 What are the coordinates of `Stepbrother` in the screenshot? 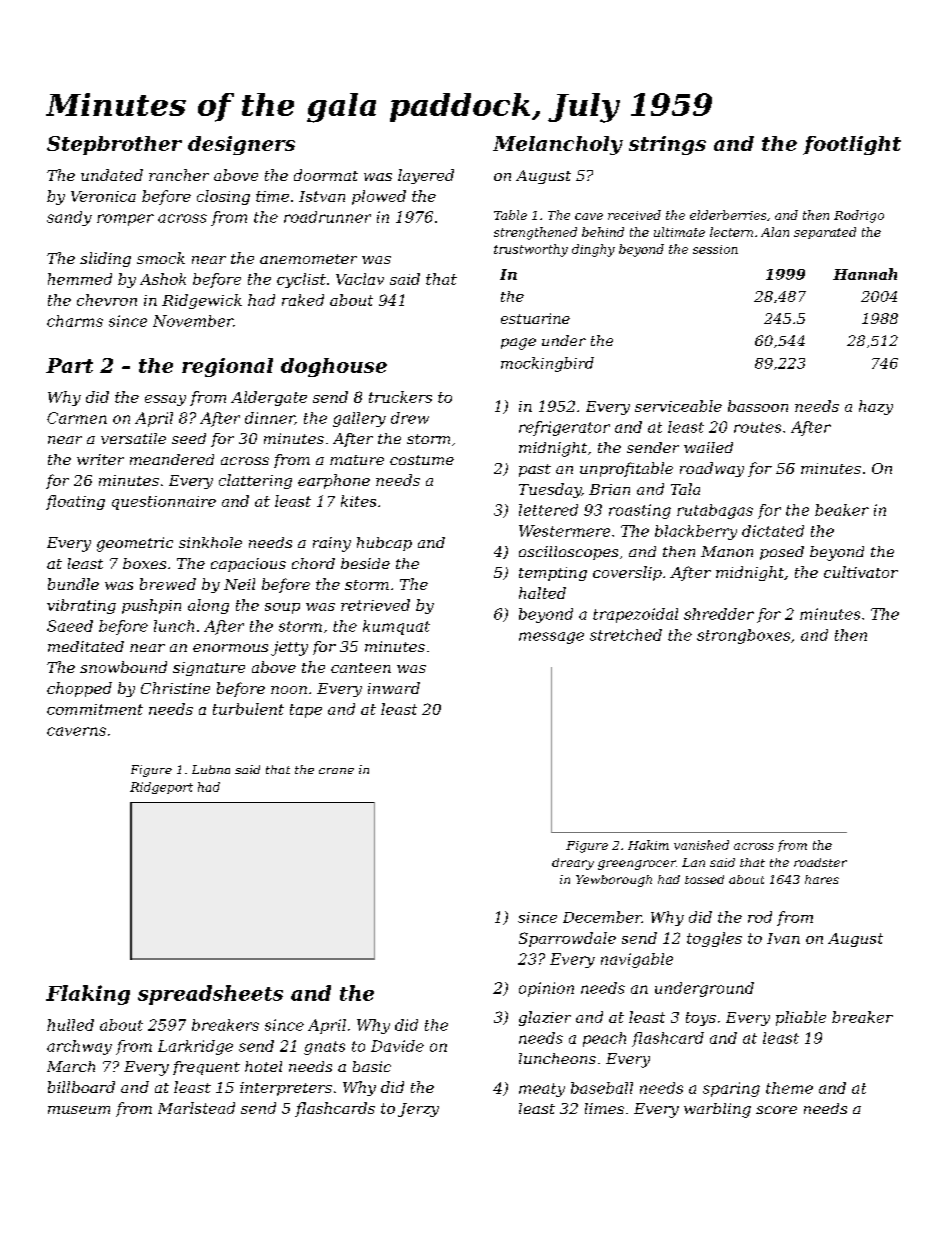 It's located at (114, 145).
